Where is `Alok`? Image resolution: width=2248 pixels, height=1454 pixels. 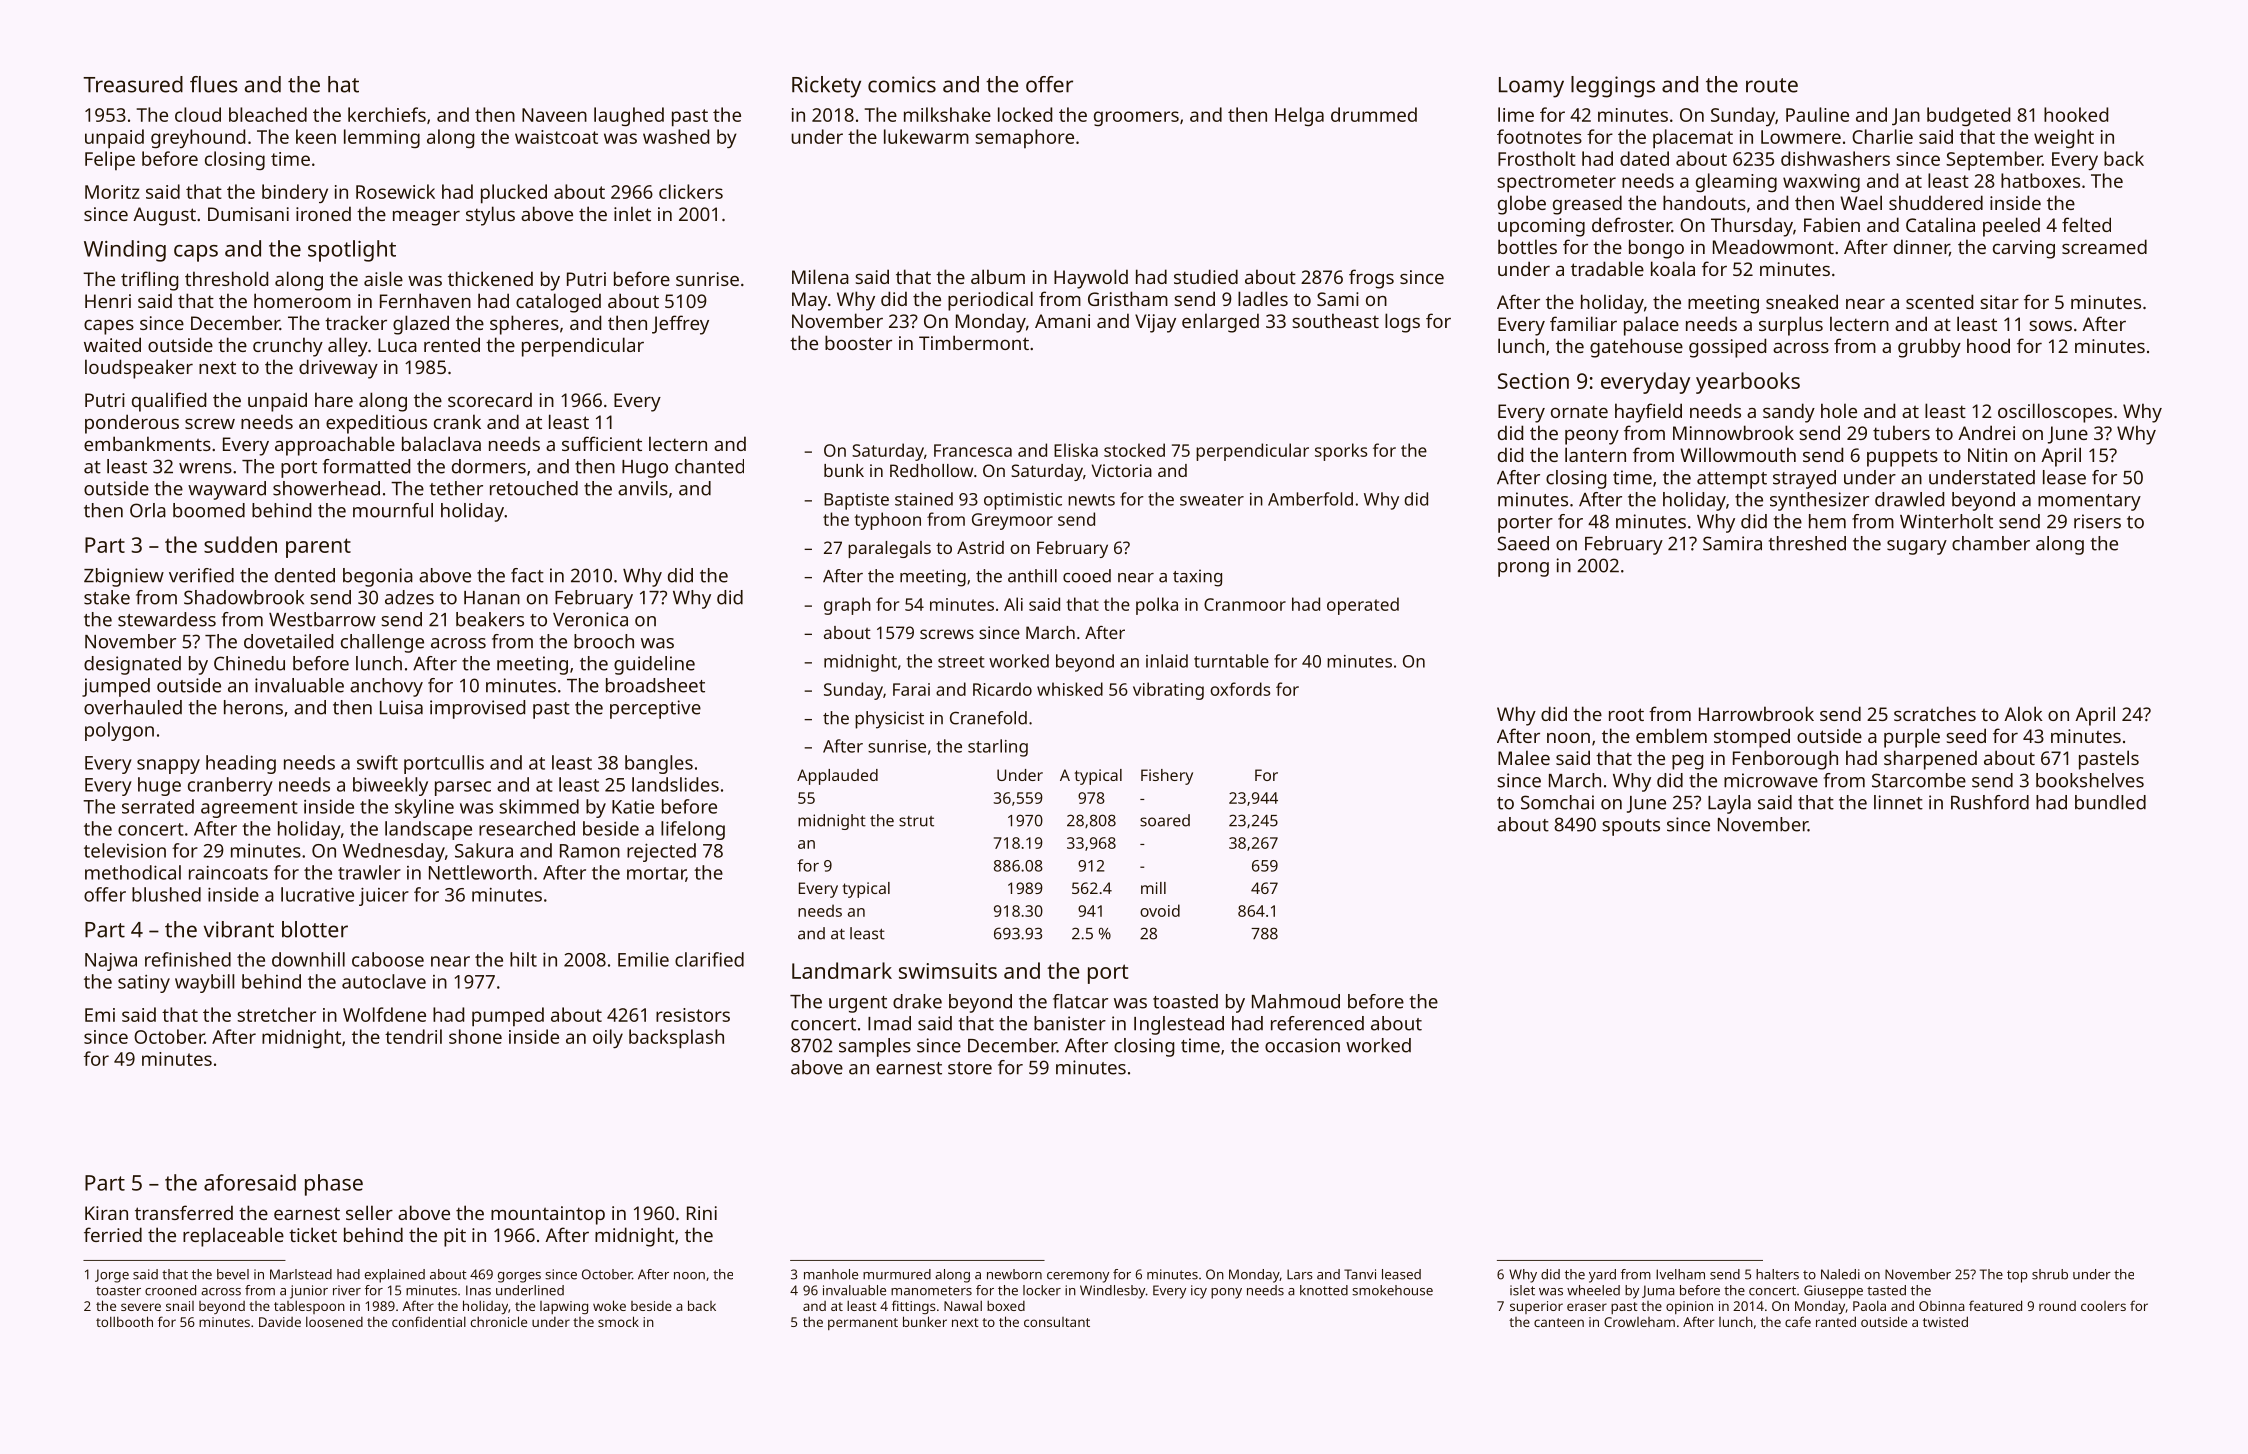
Alok is located at coordinates (2023, 713).
